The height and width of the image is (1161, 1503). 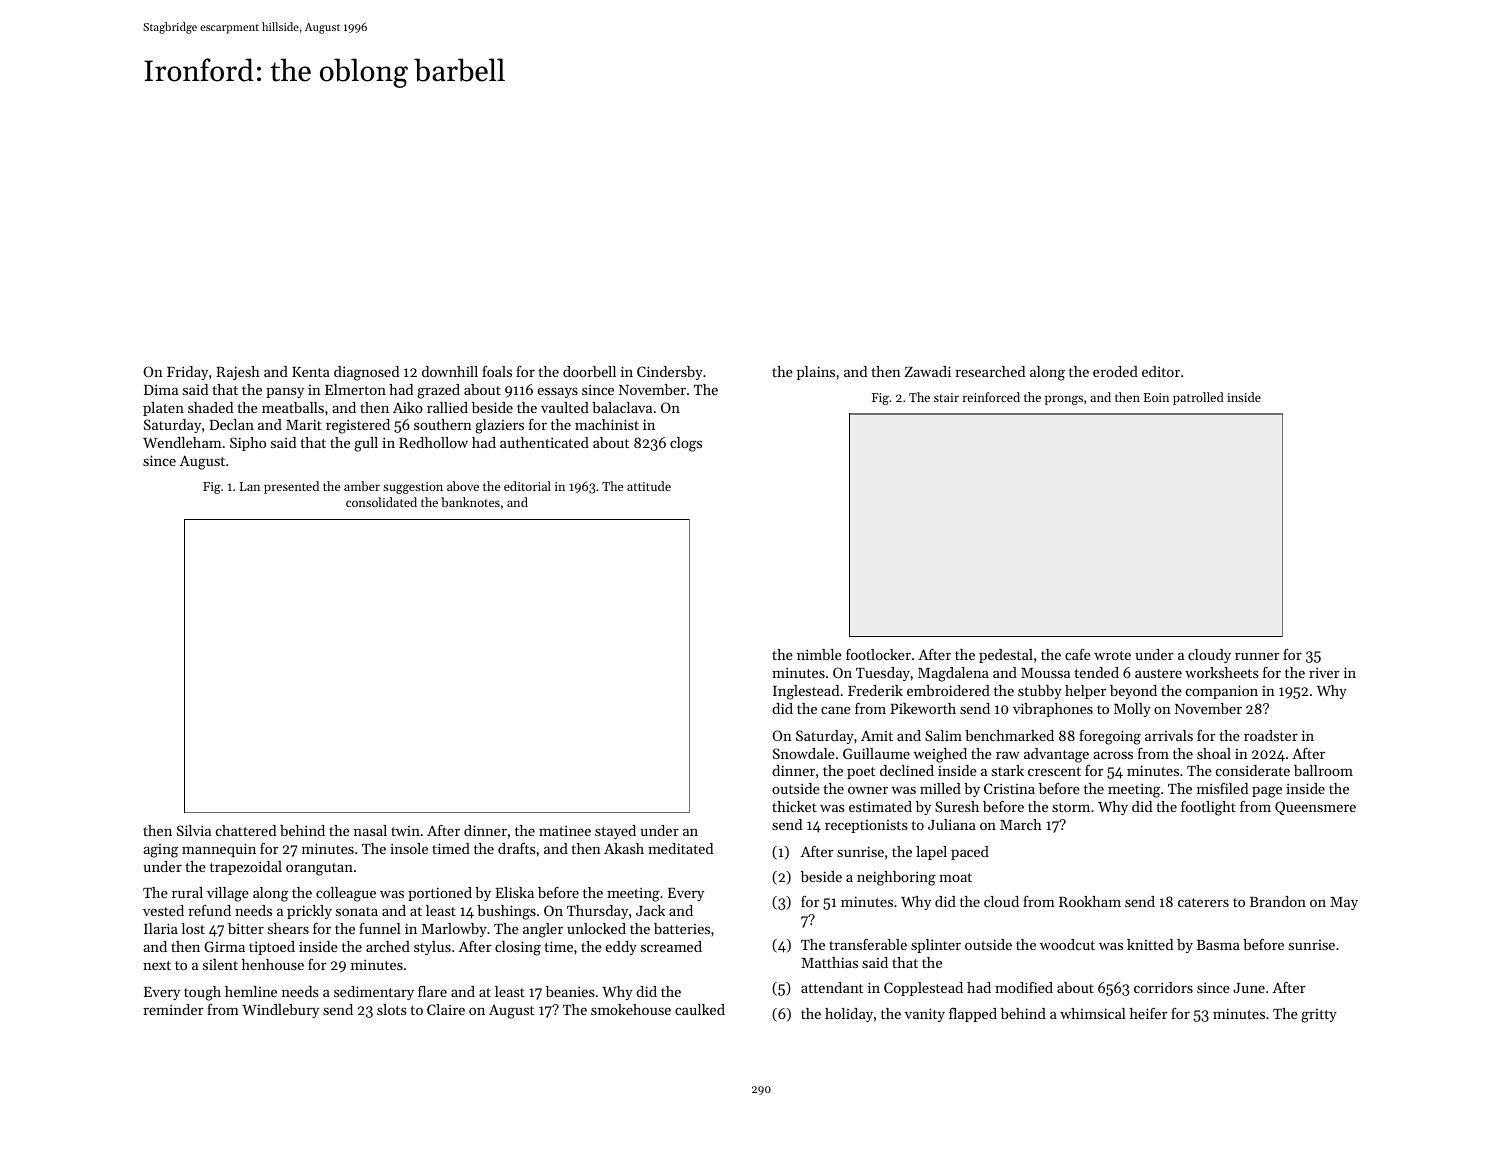 I want to click on footlocker, so click(x=878, y=654).
